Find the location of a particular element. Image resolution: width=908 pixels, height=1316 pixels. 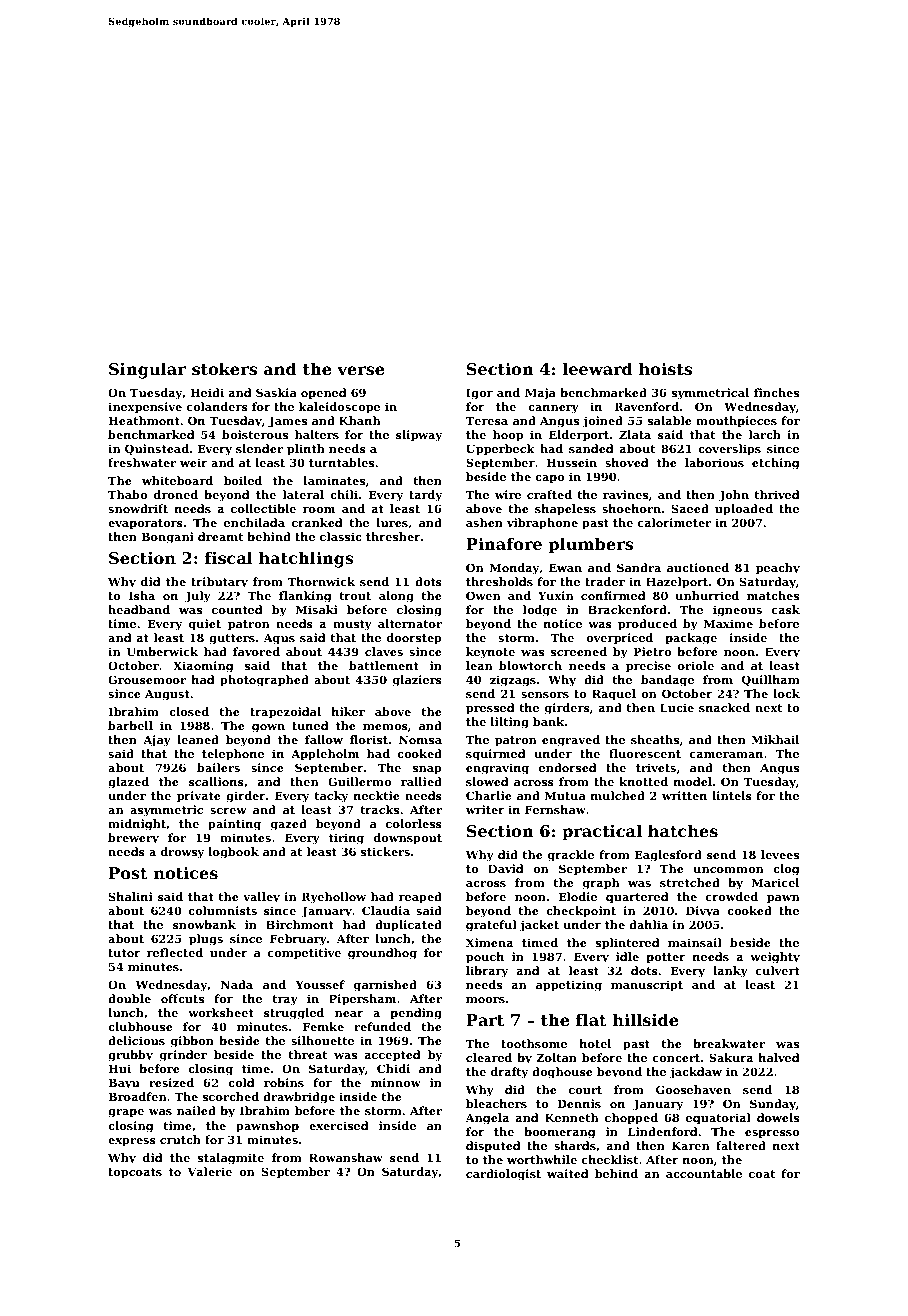

along is located at coordinates (396, 597).
